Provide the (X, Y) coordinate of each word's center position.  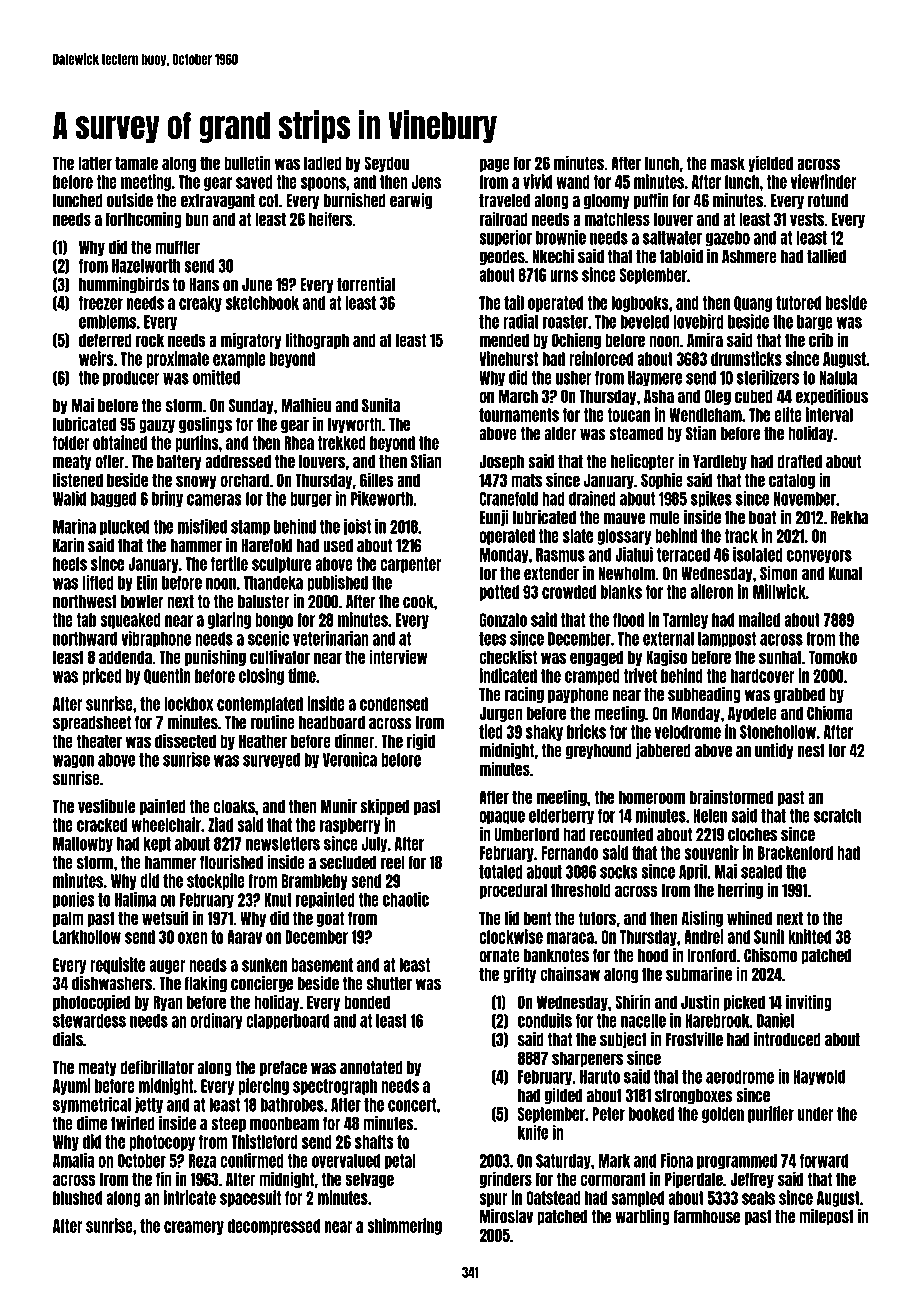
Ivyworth (355, 425)
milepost (826, 1217)
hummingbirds (124, 285)
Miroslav (506, 1216)
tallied (826, 256)
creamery (194, 1228)
